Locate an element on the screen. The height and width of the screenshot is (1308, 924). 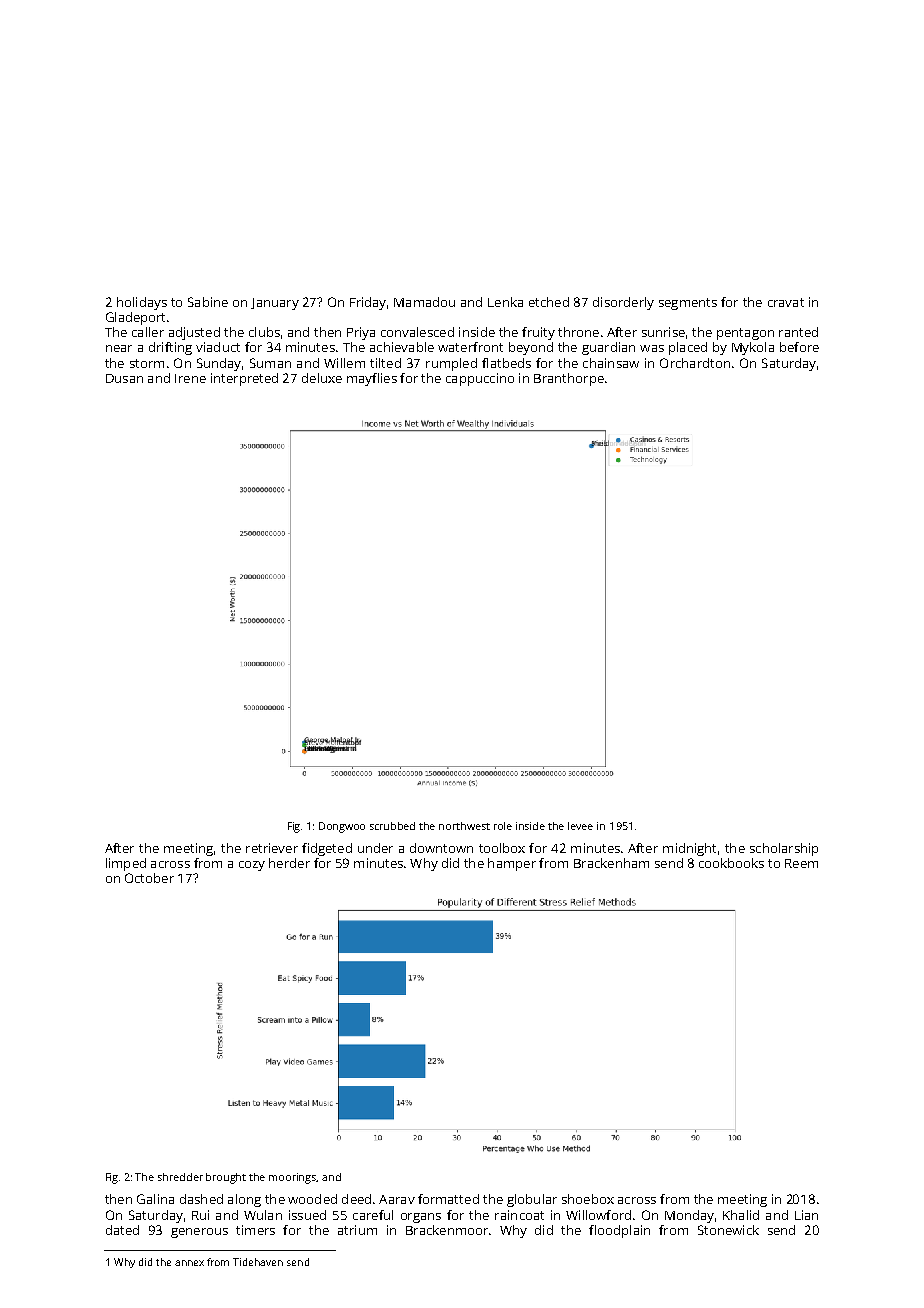
Orchardton is located at coordinates (695, 363).
